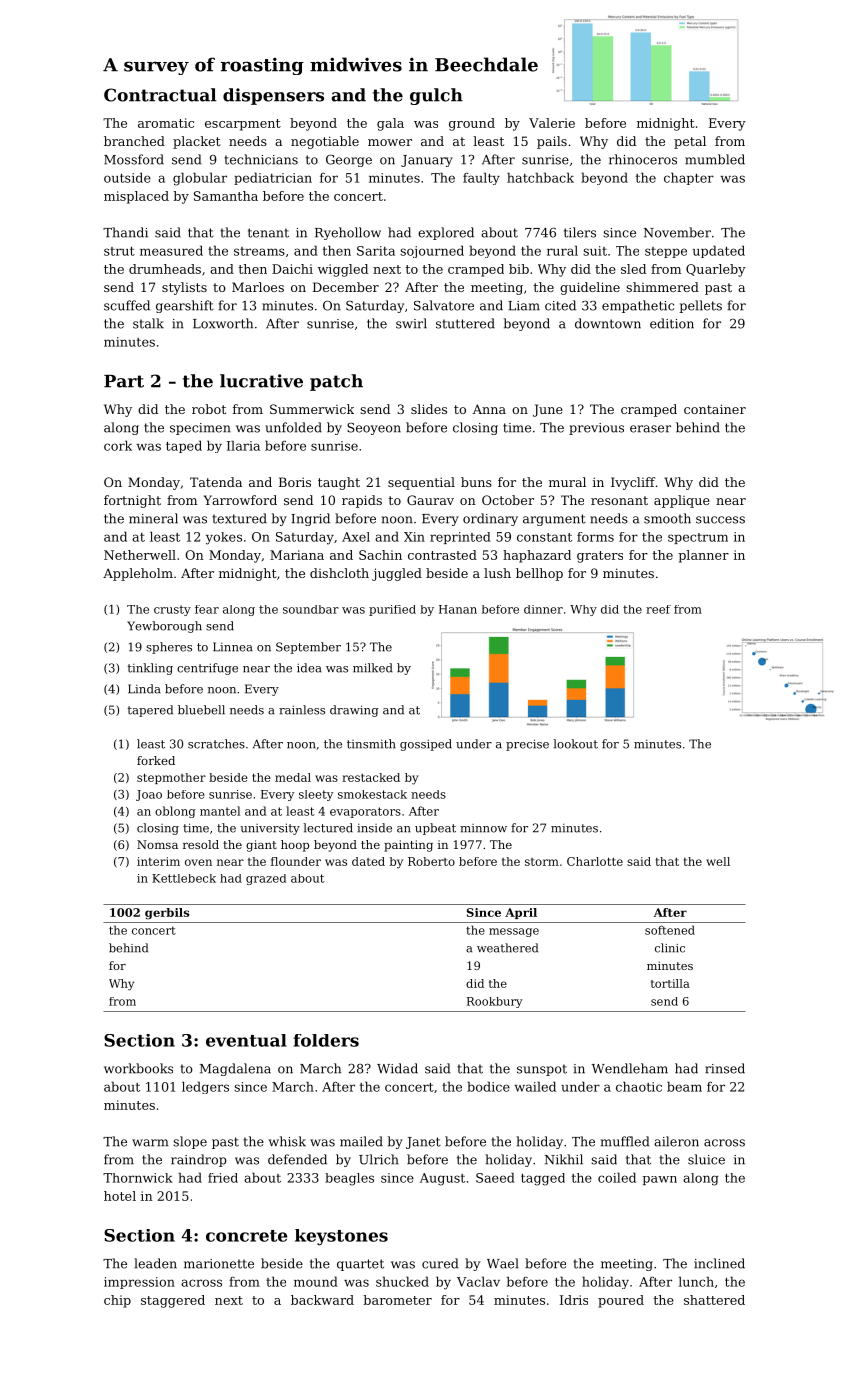 The height and width of the screenshot is (1400, 849). I want to click on folders, so click(326, 1040).
